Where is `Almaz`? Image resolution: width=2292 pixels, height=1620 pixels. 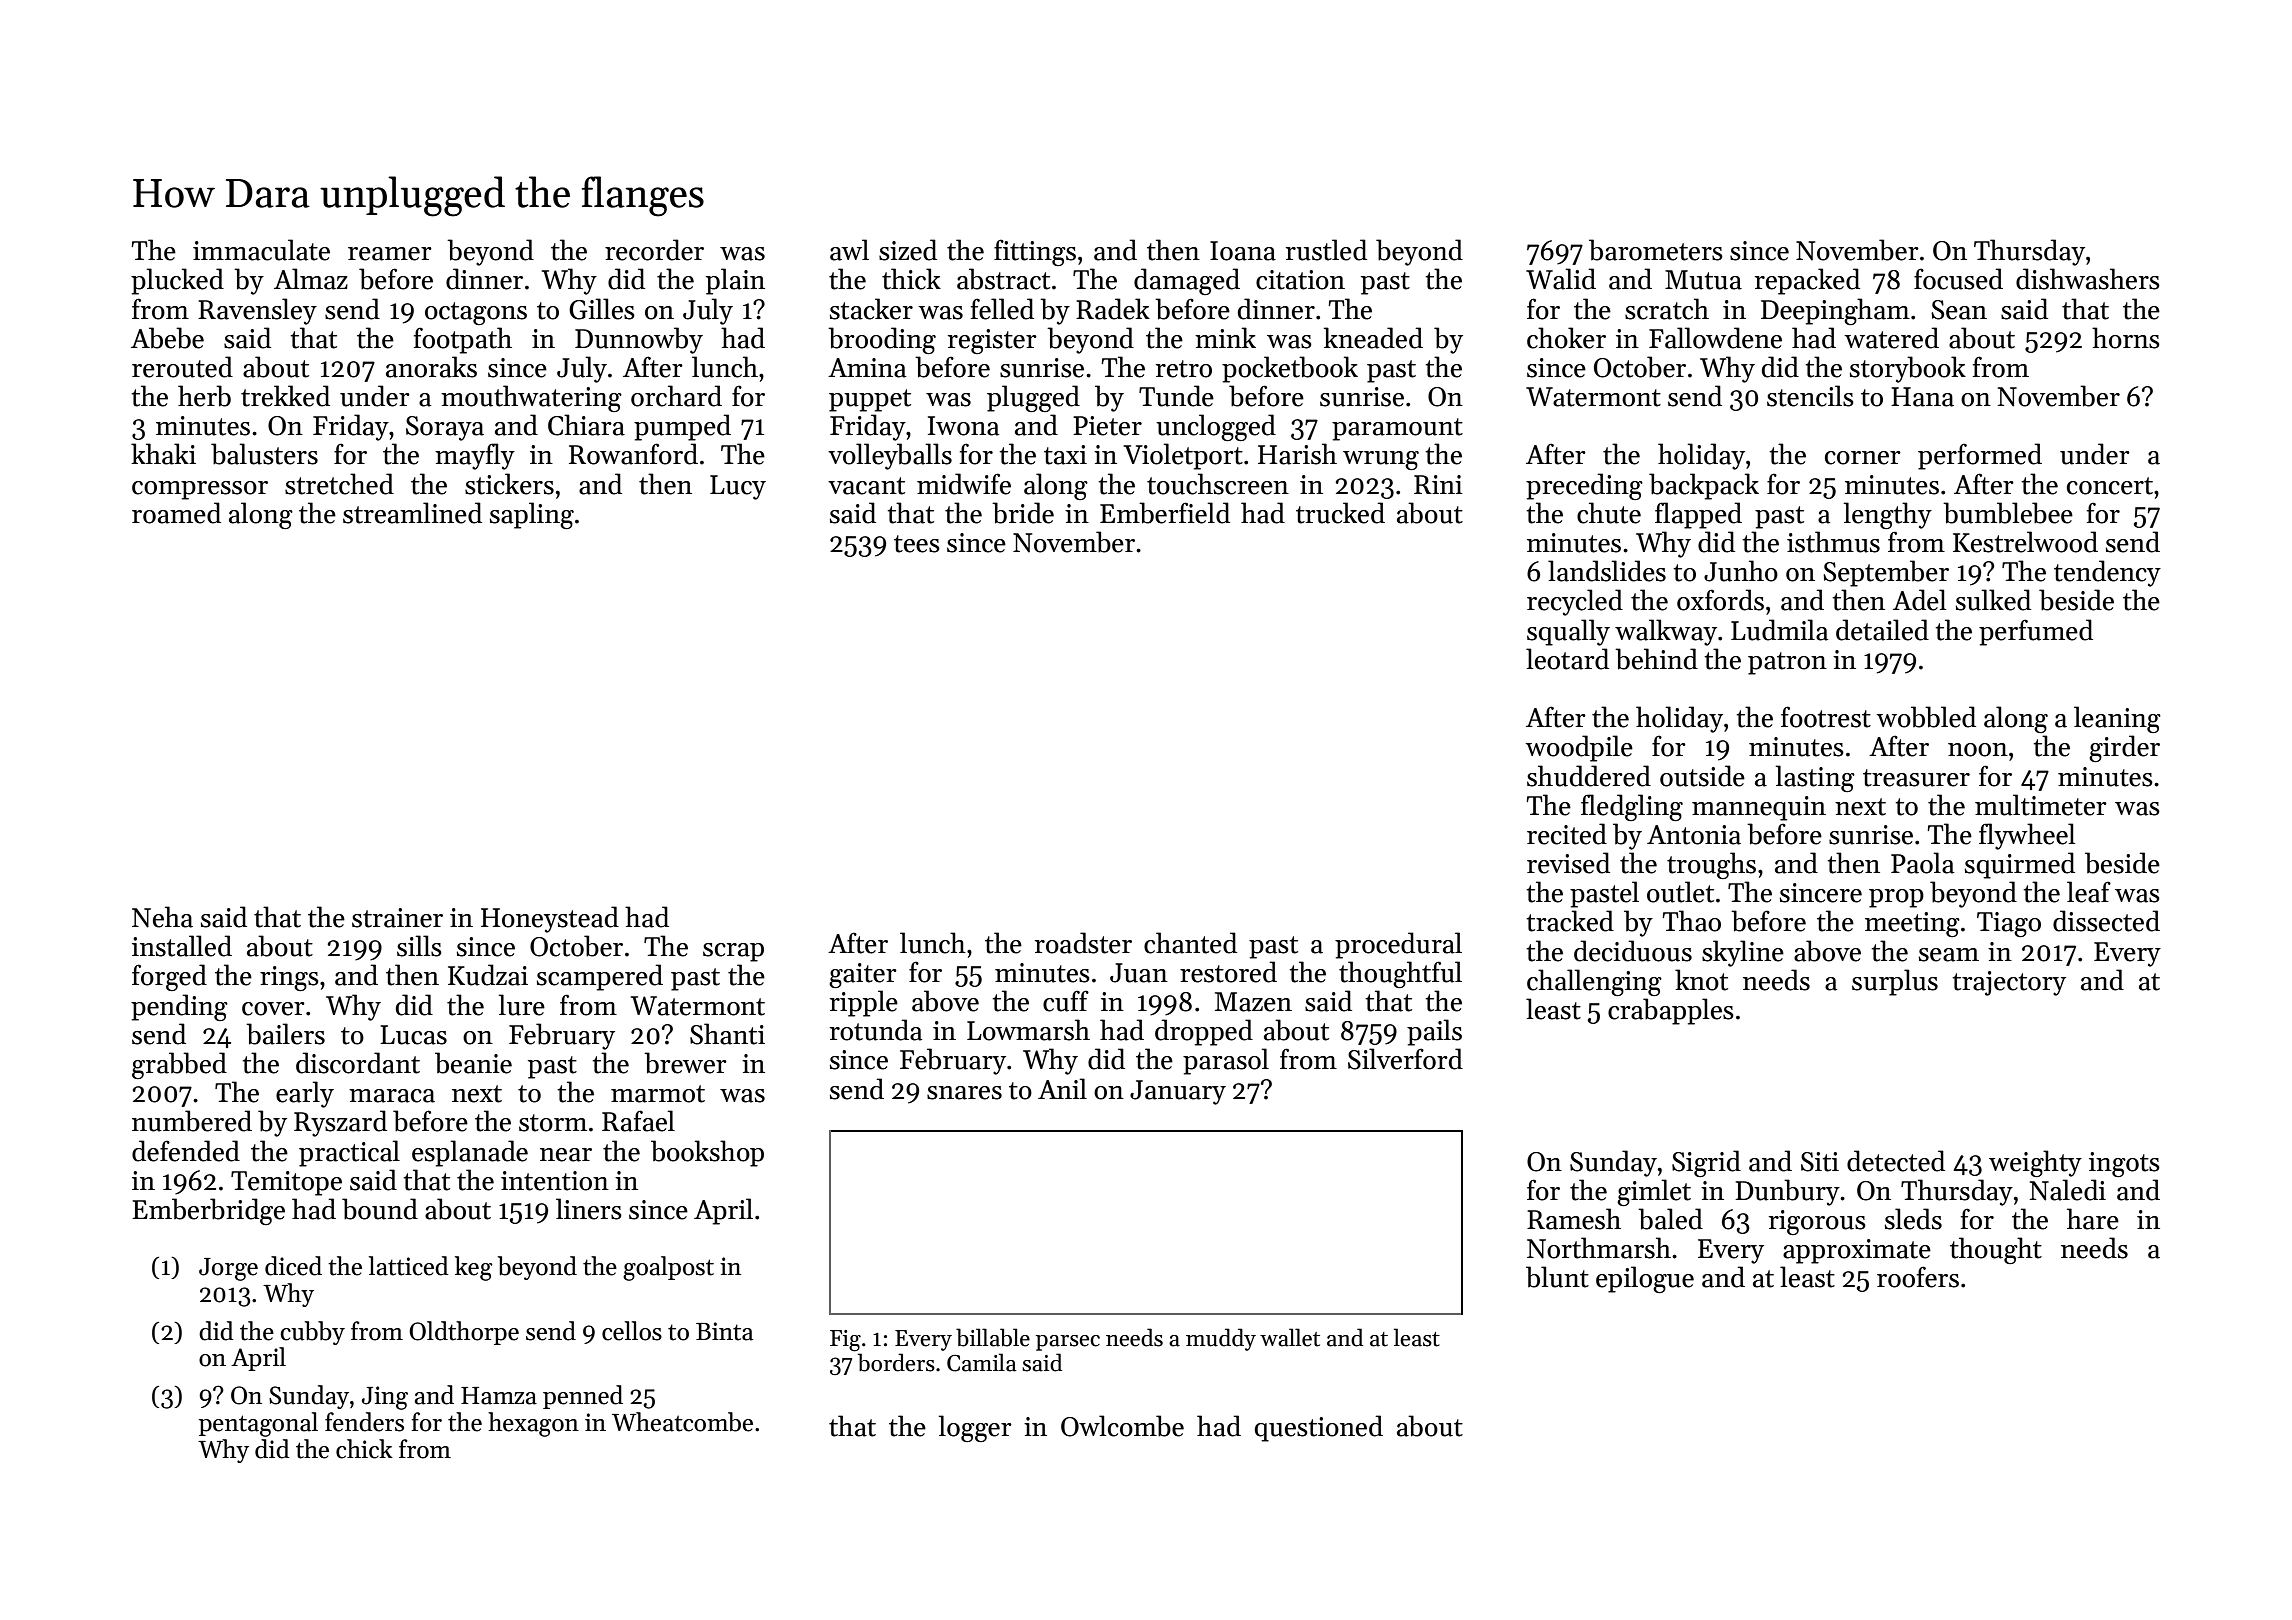 Almaz is located at coordinates (311, 279).
